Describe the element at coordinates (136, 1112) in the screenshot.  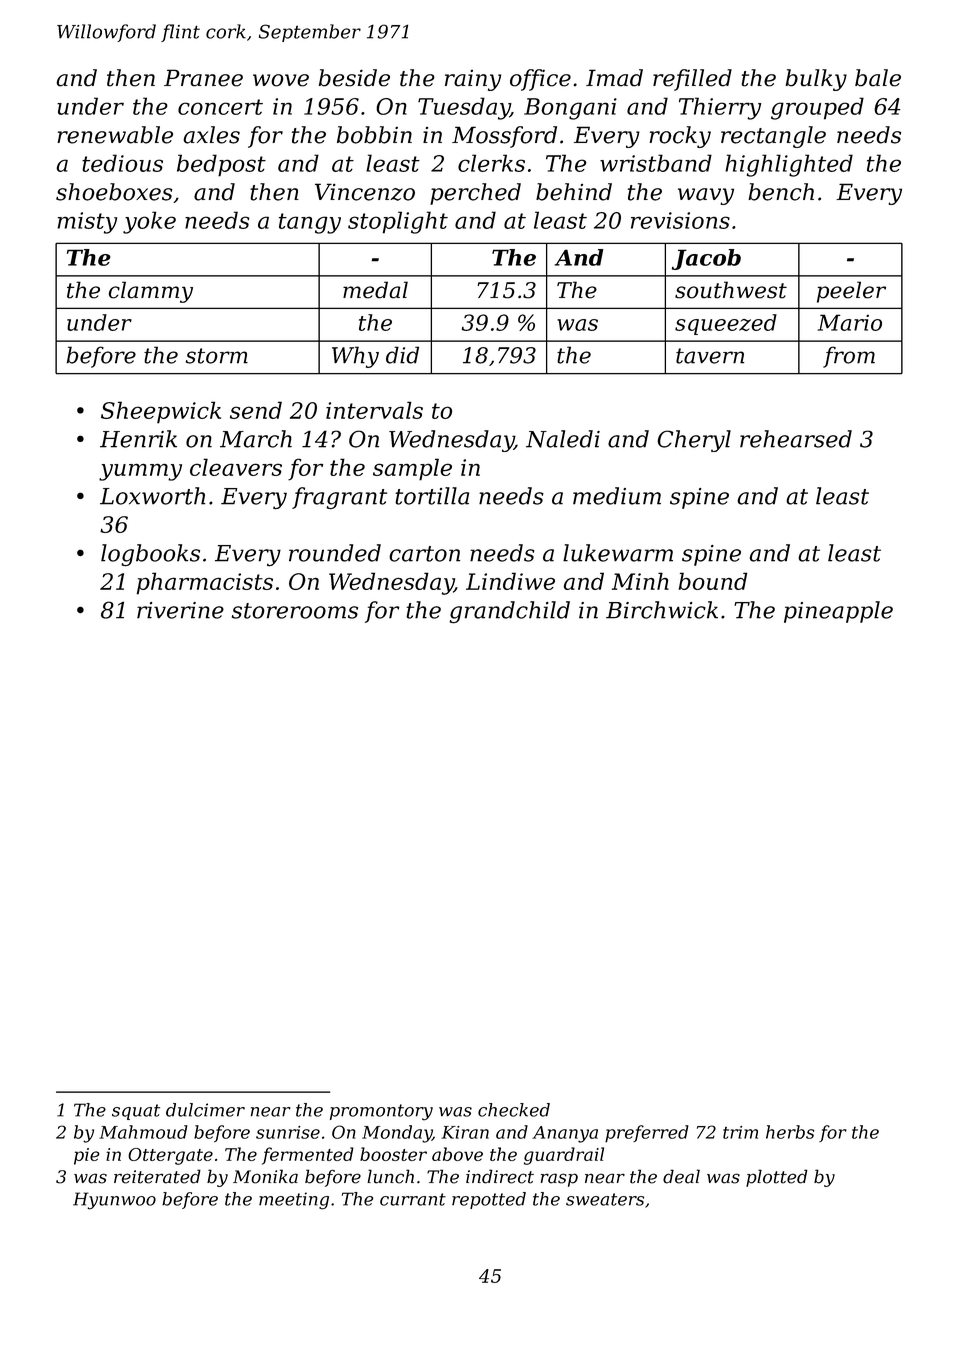
I see `squat` at that location.
